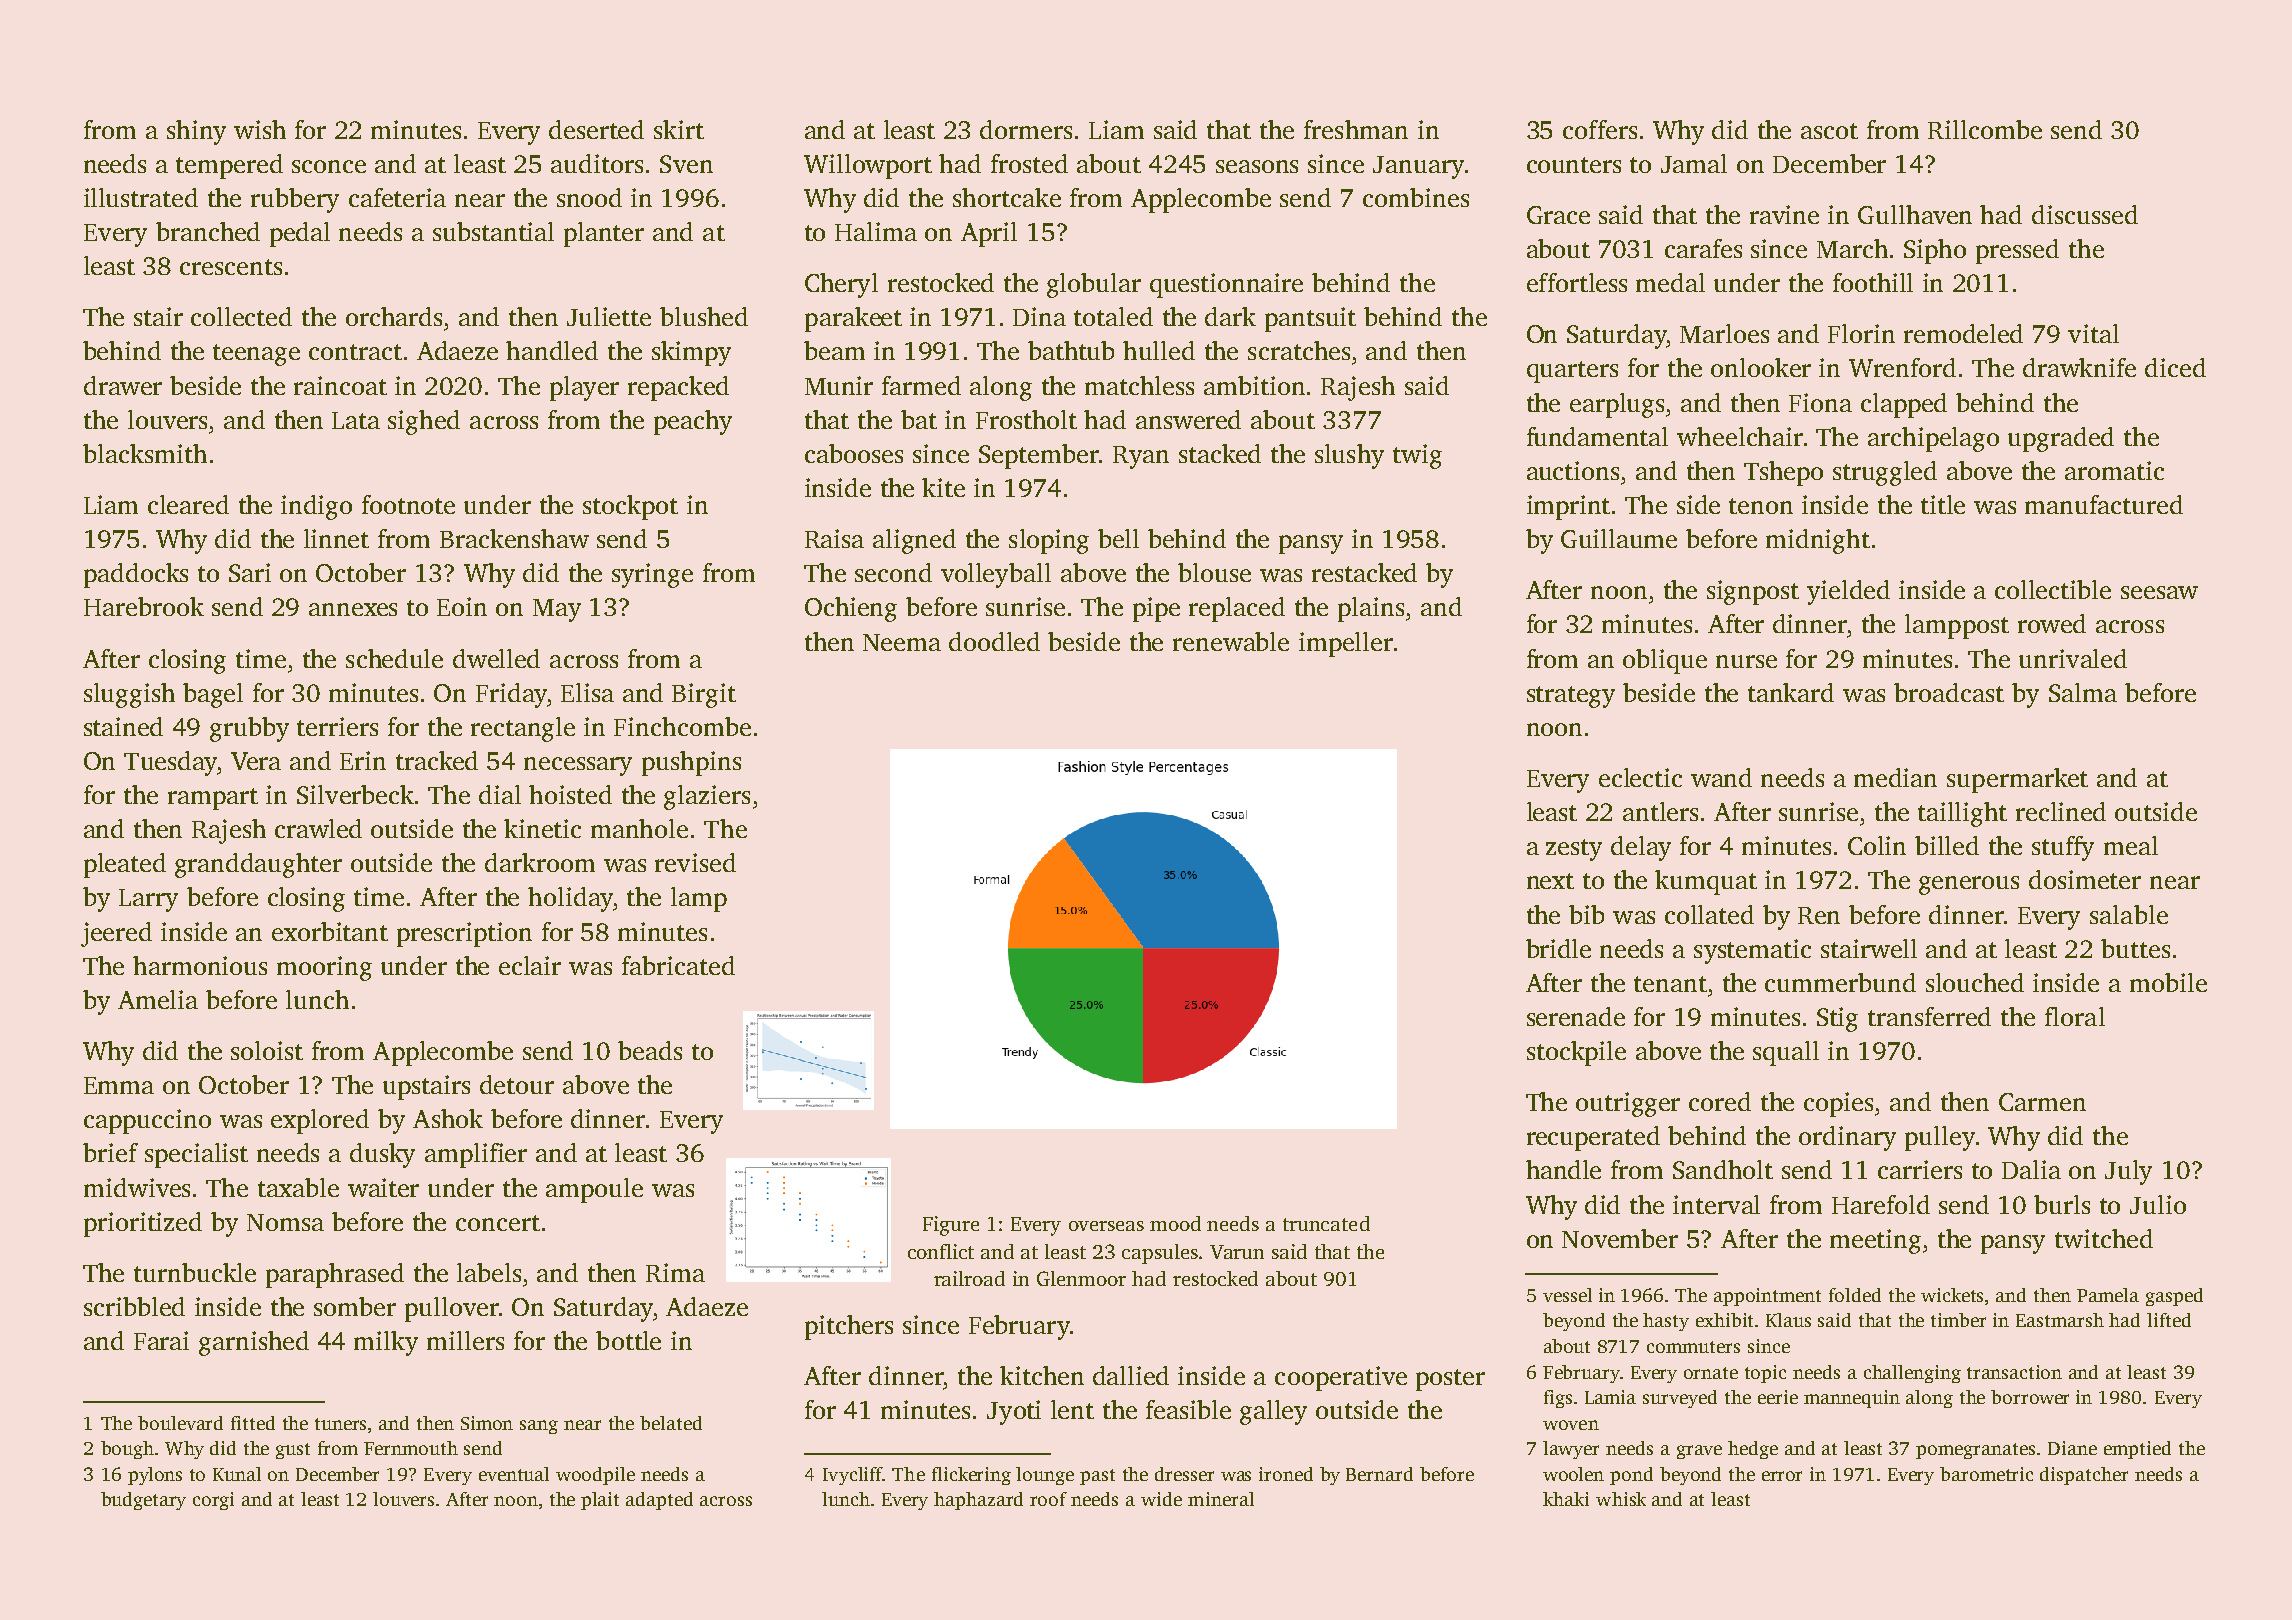 Image resolution: width=2292 pixels, height=1620 pixels. What do you see at coordinates (1576, 1053) in the document?
I see `stockpile` at bounding box center [1576, 1053].
